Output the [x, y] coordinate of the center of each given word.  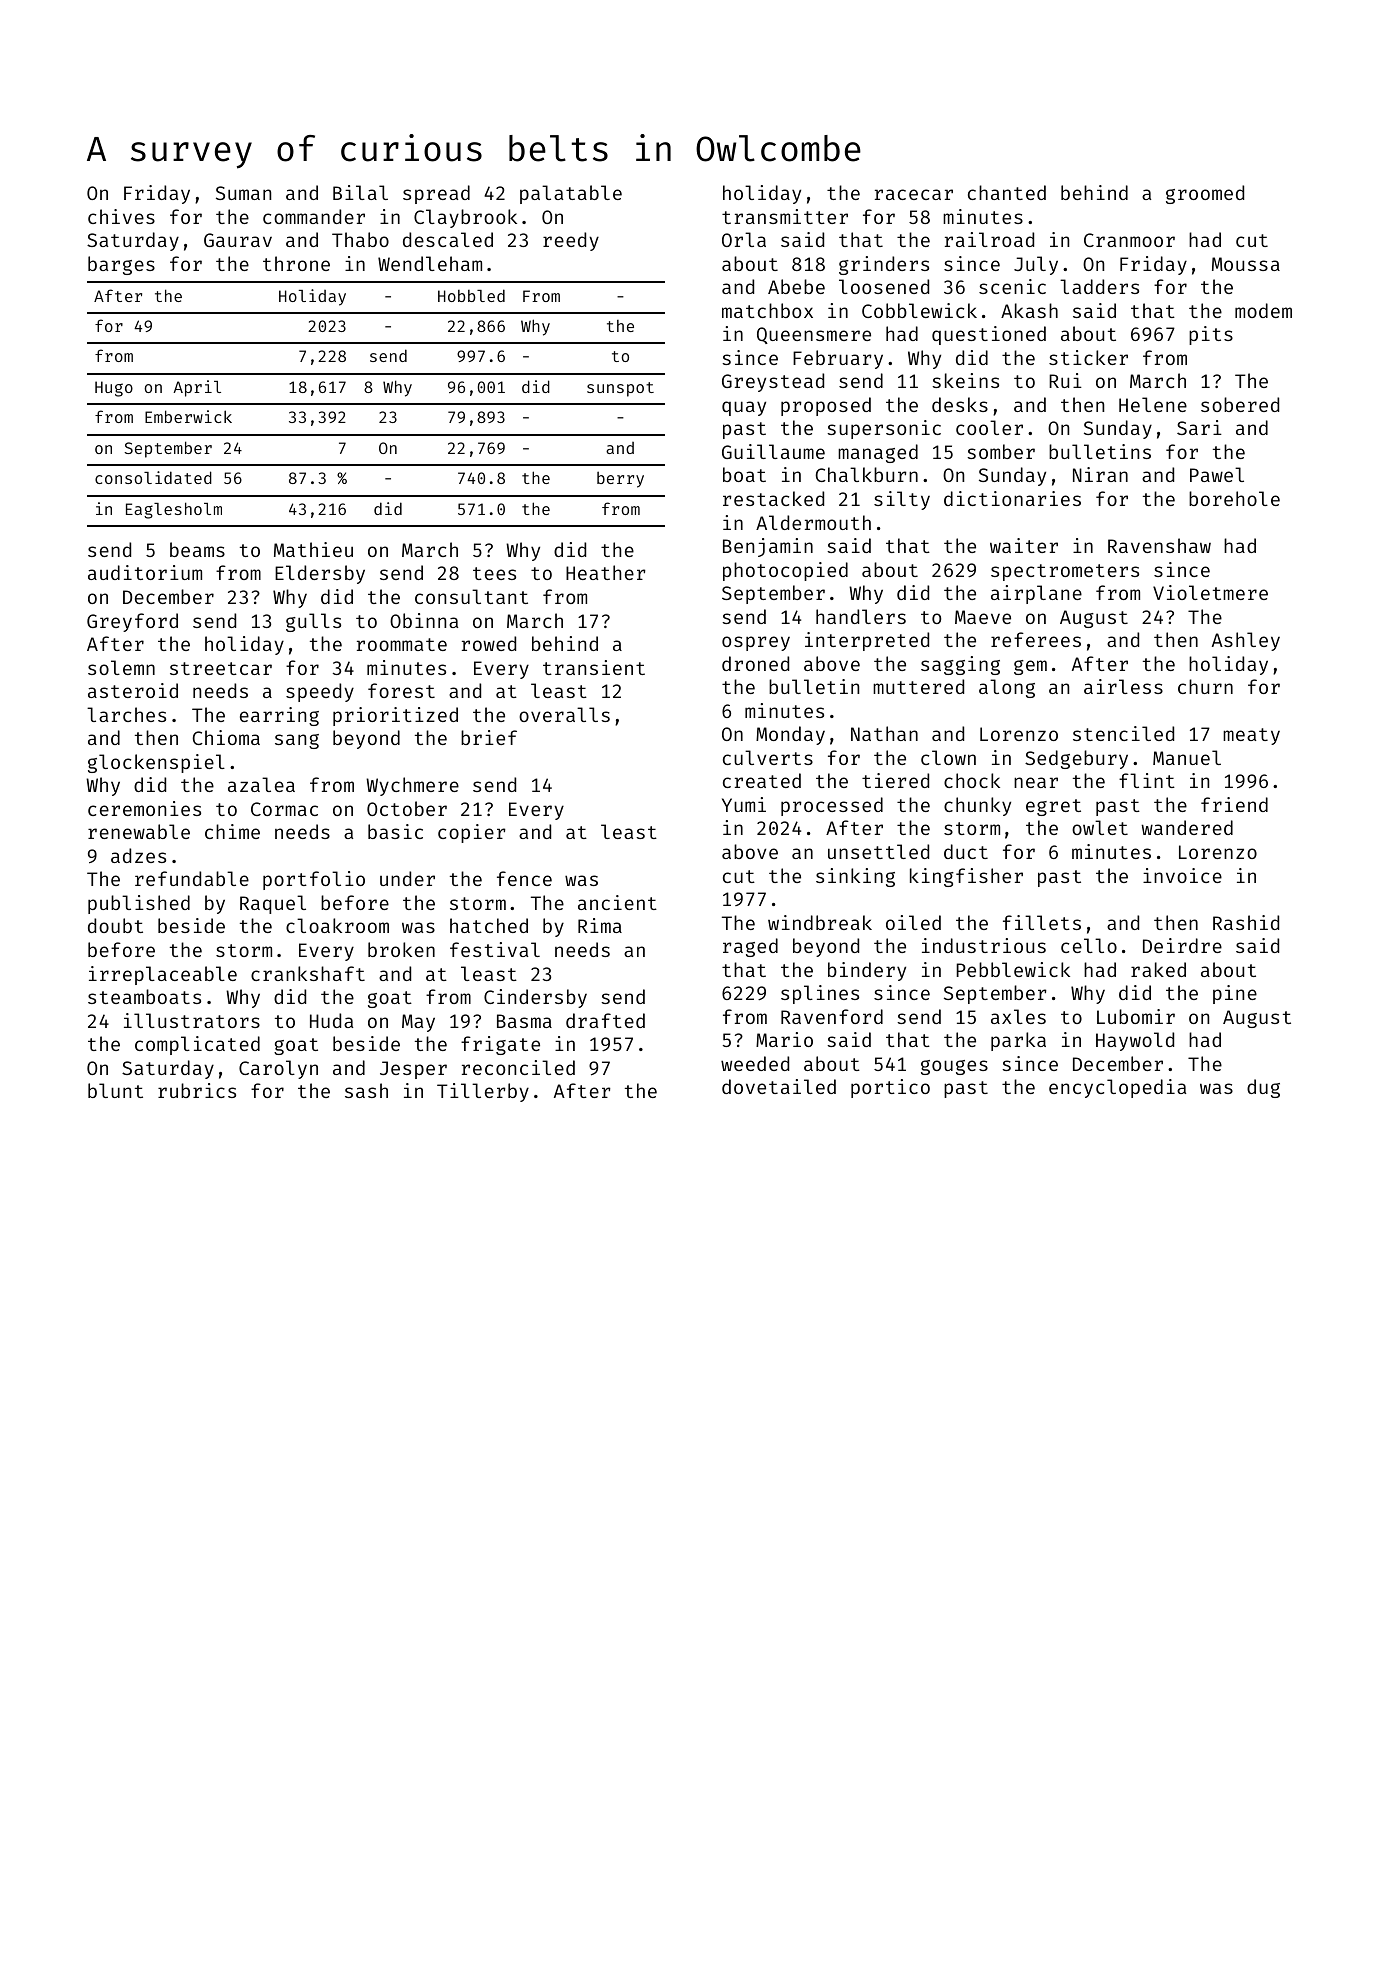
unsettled [878, 851]
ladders [1099, 286]
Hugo [114, 389]
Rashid [1246, 922]
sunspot [620, 389]
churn [1205, 686]
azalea [261, 784]
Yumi [744, 804]
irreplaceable [163, 975]
